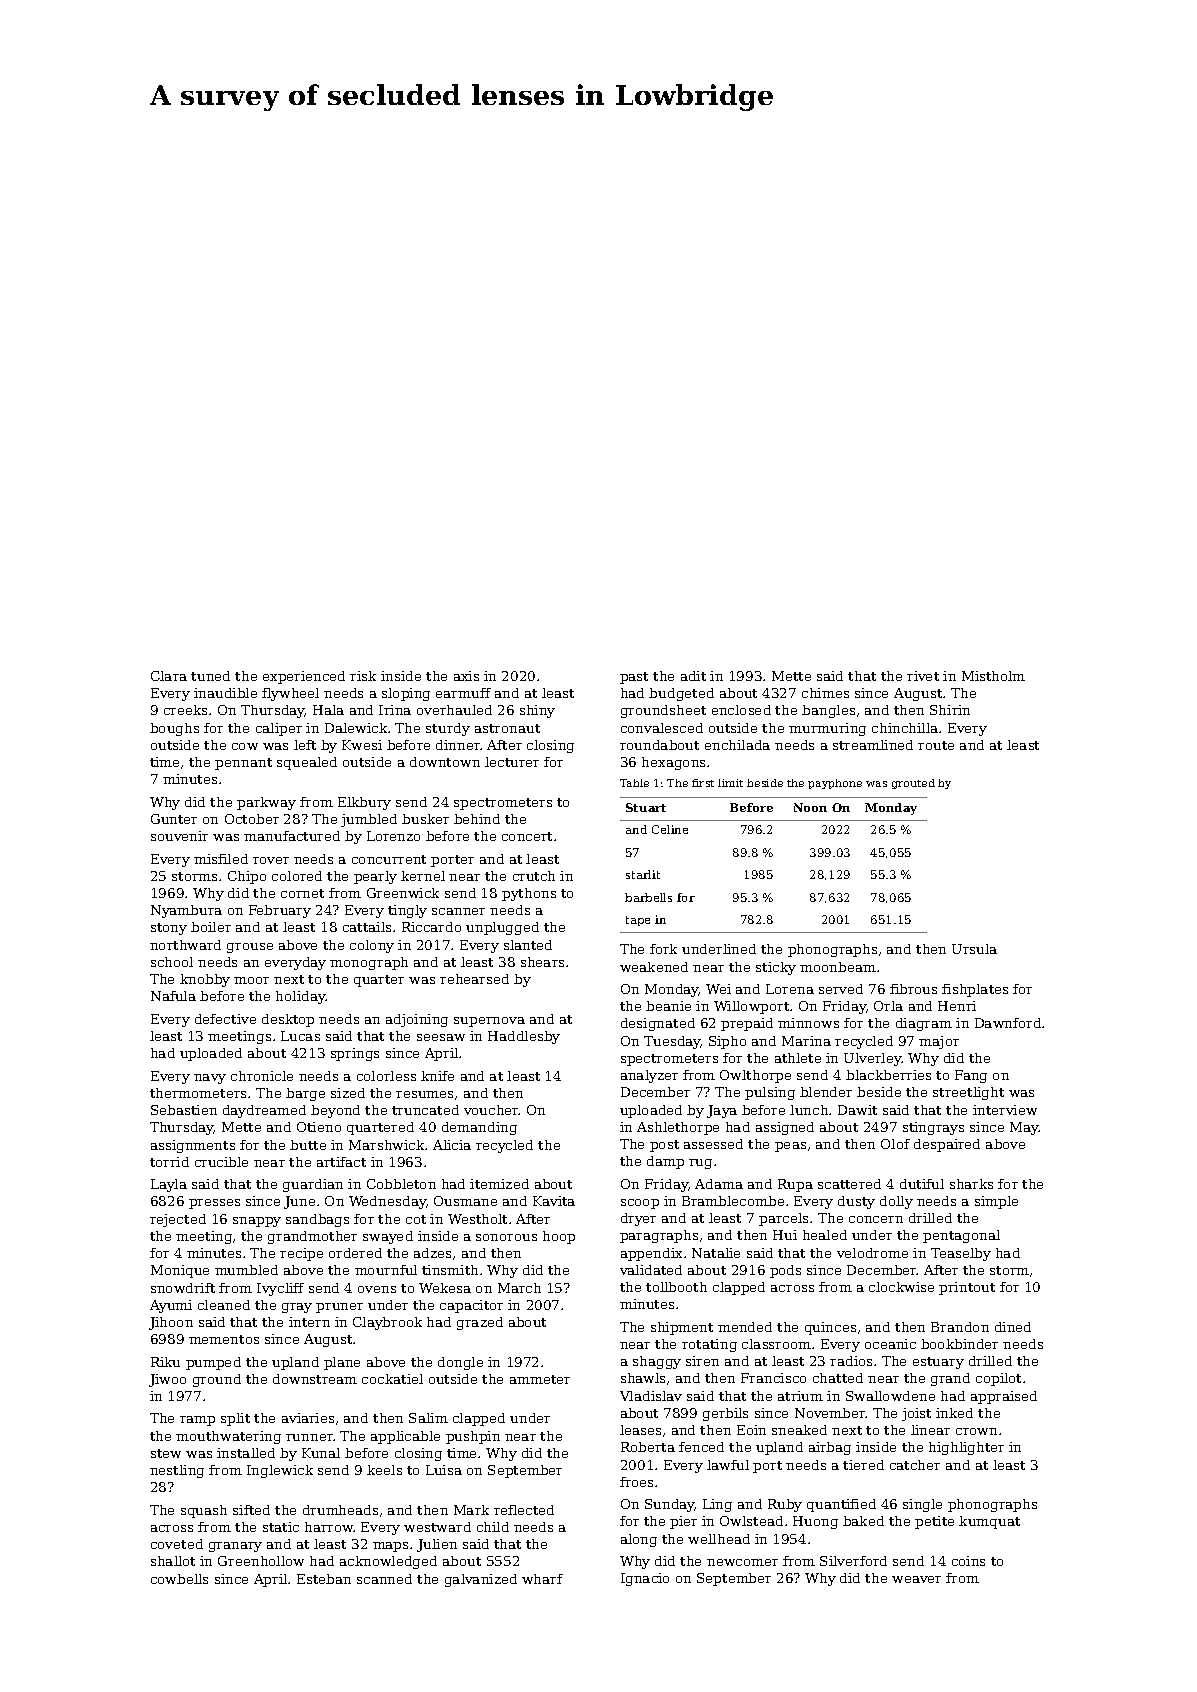 The height and width of the screenshot is (1692, 1197). Describe the element at coordinates (179, 1579) in the screenshot. I see `cowbells` at that location.
